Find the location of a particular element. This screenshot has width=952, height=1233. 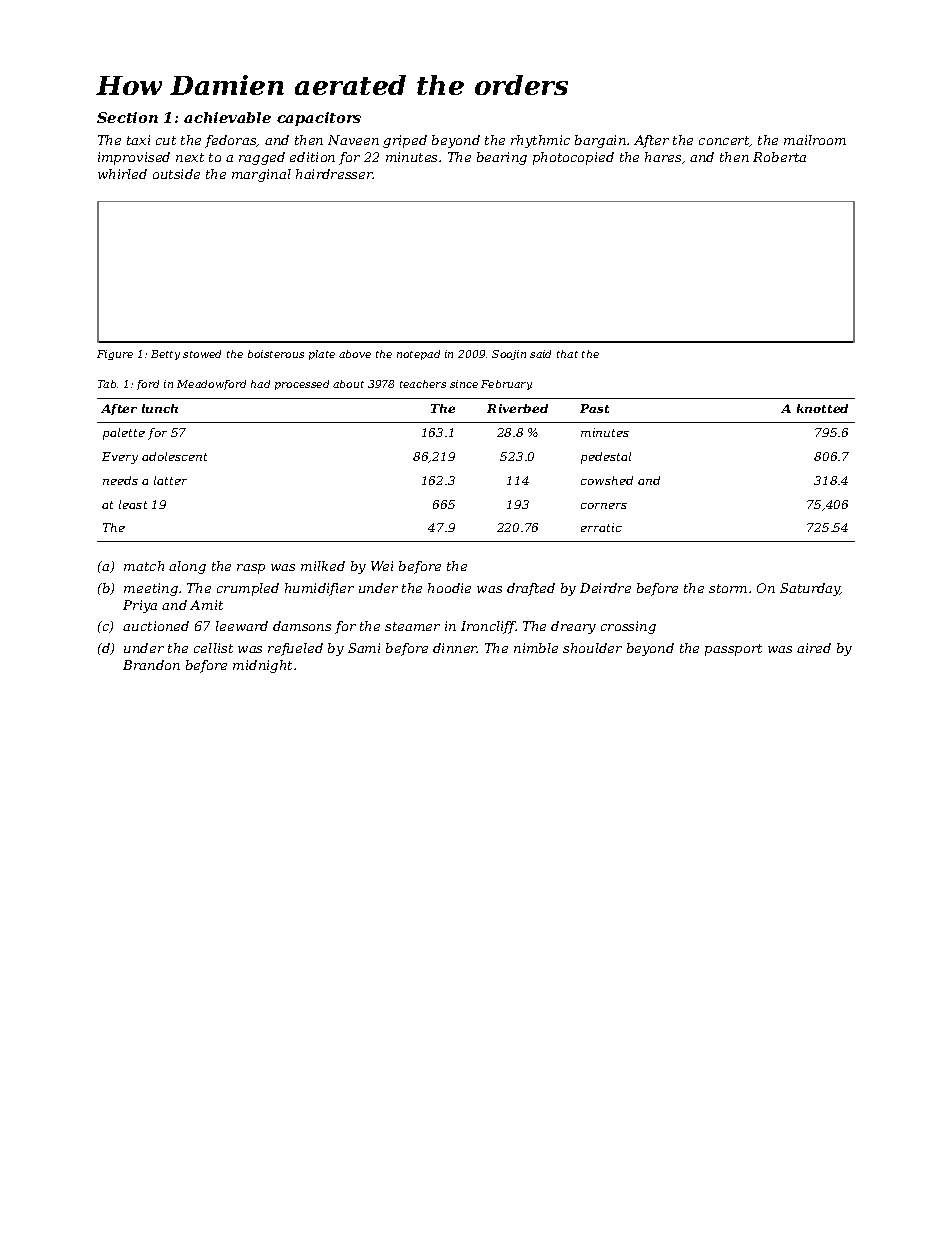

palette is located at coordinates (124, 434).
